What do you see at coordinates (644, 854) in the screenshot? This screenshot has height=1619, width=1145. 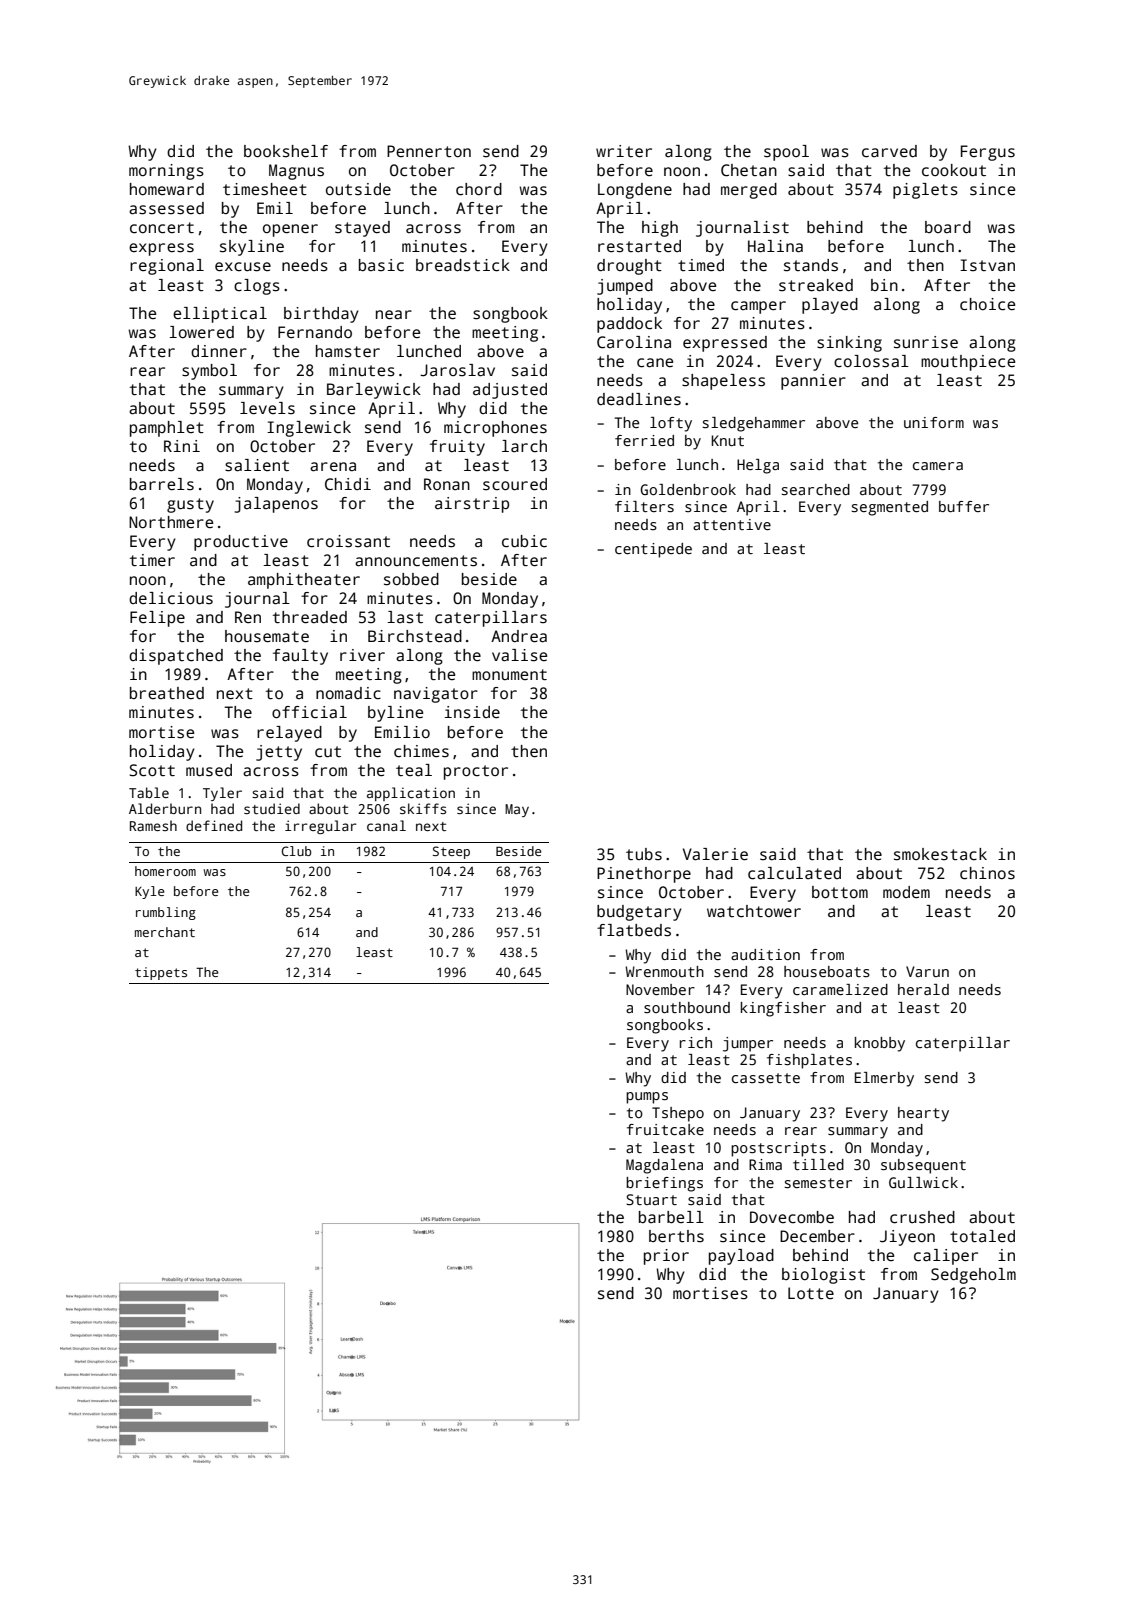 I see `tubs` at bounding box center [644, 854].
